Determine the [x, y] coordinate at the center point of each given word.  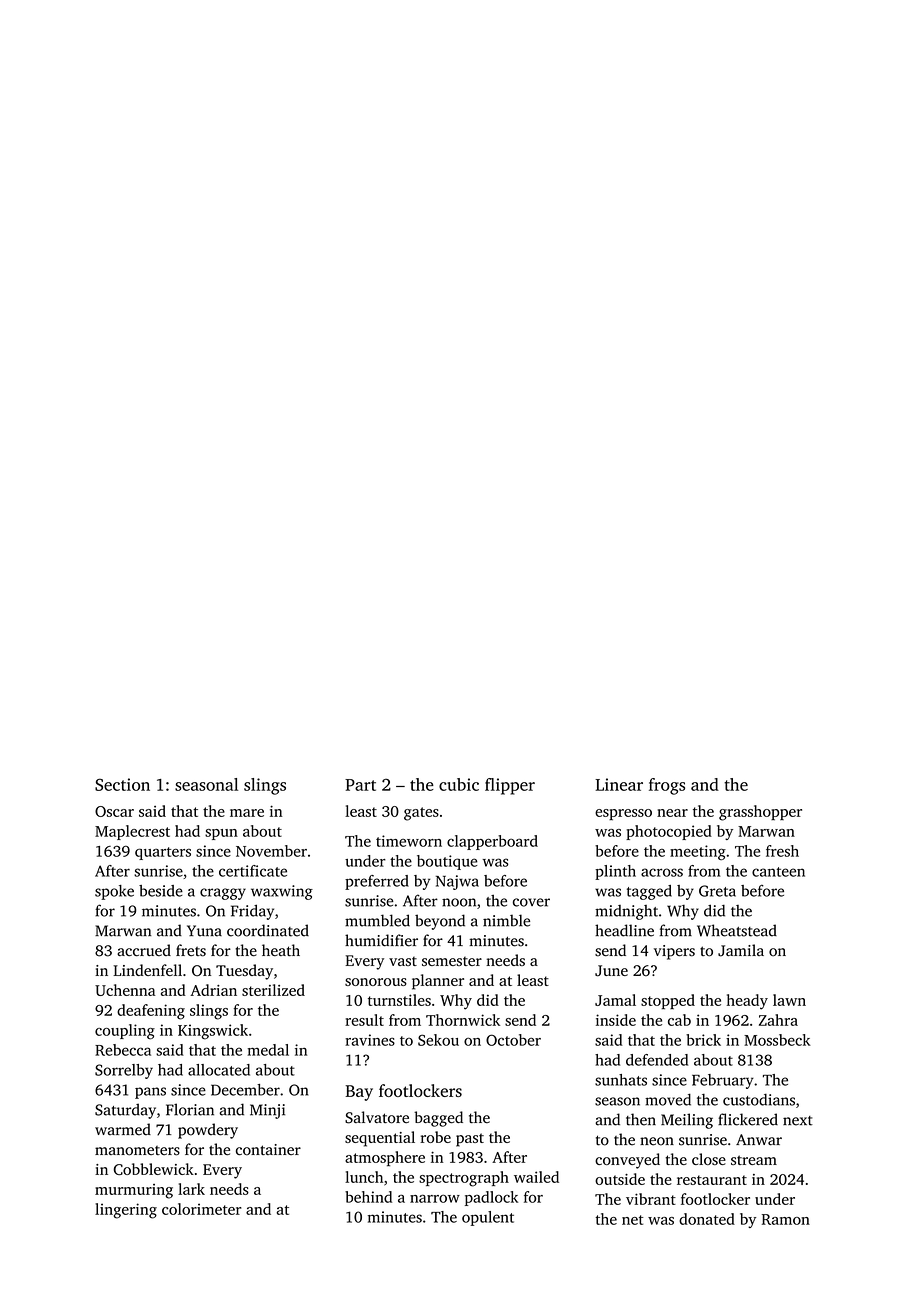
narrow [435, 1198]
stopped [668, 1002]
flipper [510, 786]
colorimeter [201, 1209]
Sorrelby [124, 1071]
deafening [151, 1012]
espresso [623, 815]
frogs [667, 786]
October [513, 1040]
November [271, 851]
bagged [438, 1119]
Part [360, 785]
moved [668, 1099]
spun [221, 834]
